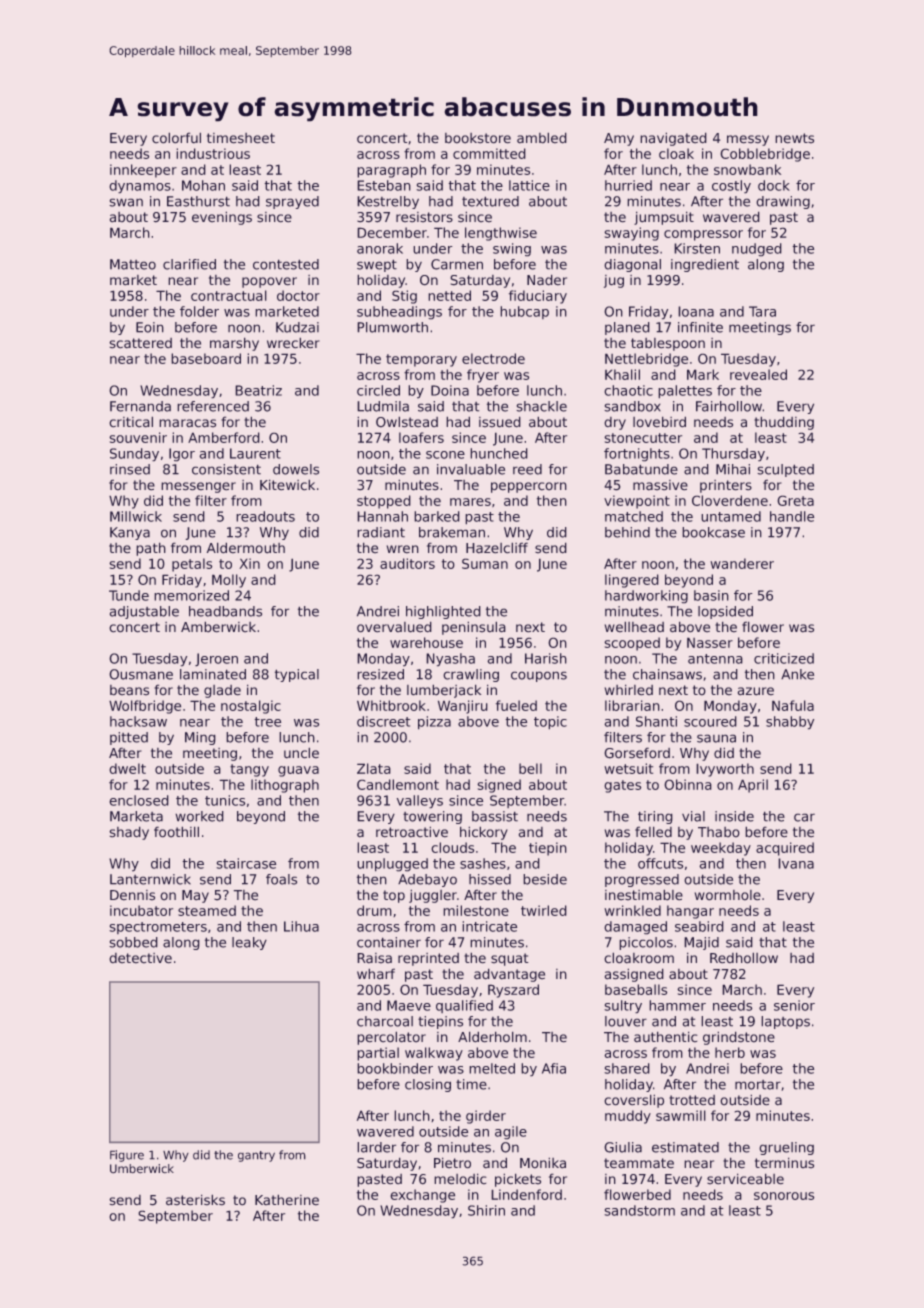 This page has width=924, height=1308. What do you see at coordinates (783, 202) in the page?
I see `drawing` at bounding box center [783, 202].
